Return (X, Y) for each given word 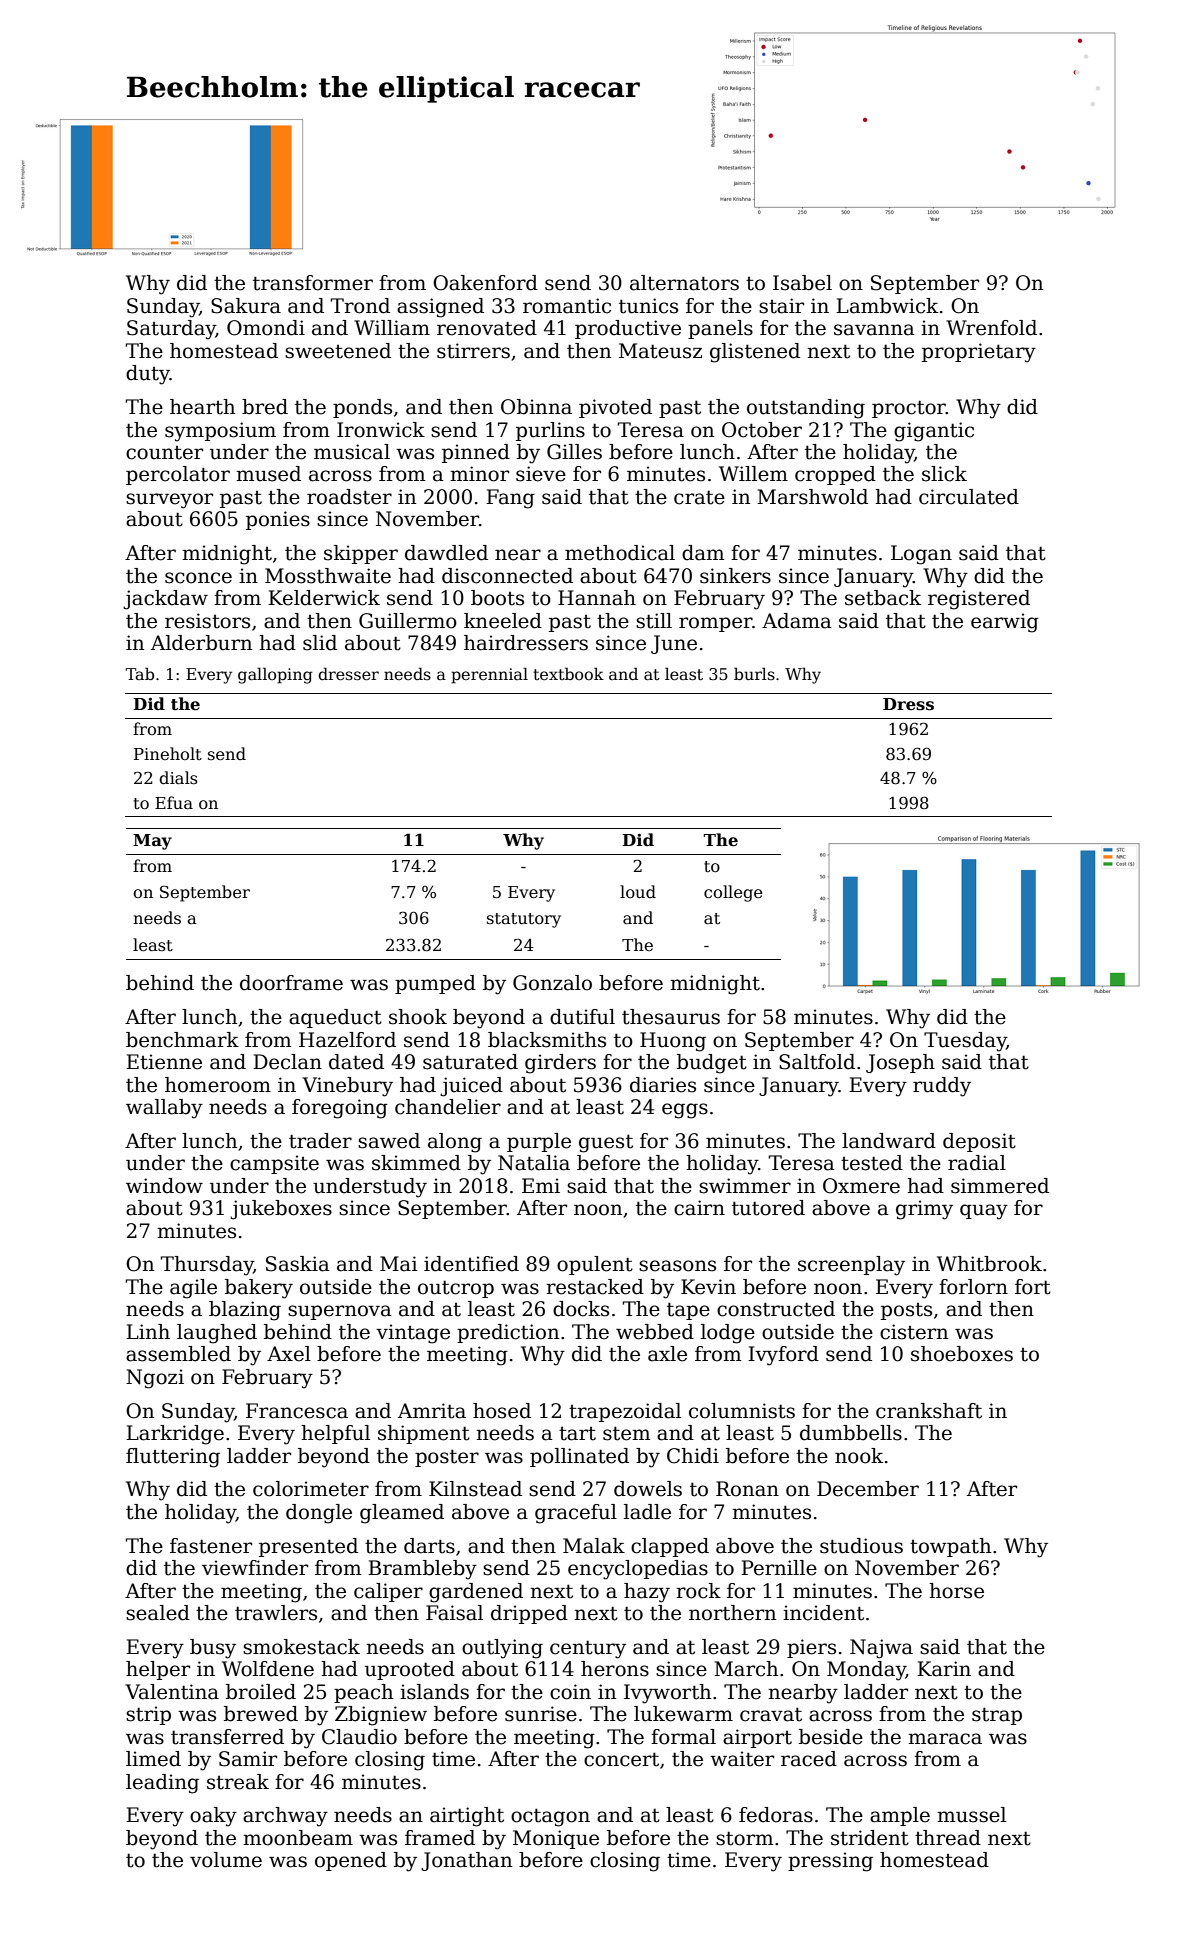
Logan (921, 555)
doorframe (291, 983)
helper (158, 1670)
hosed (502, 1411)
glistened (755, 353)
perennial (489, 675)
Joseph (900, 1063)
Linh (148, 1331)
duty (148, 375)
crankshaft (929, 1411)
